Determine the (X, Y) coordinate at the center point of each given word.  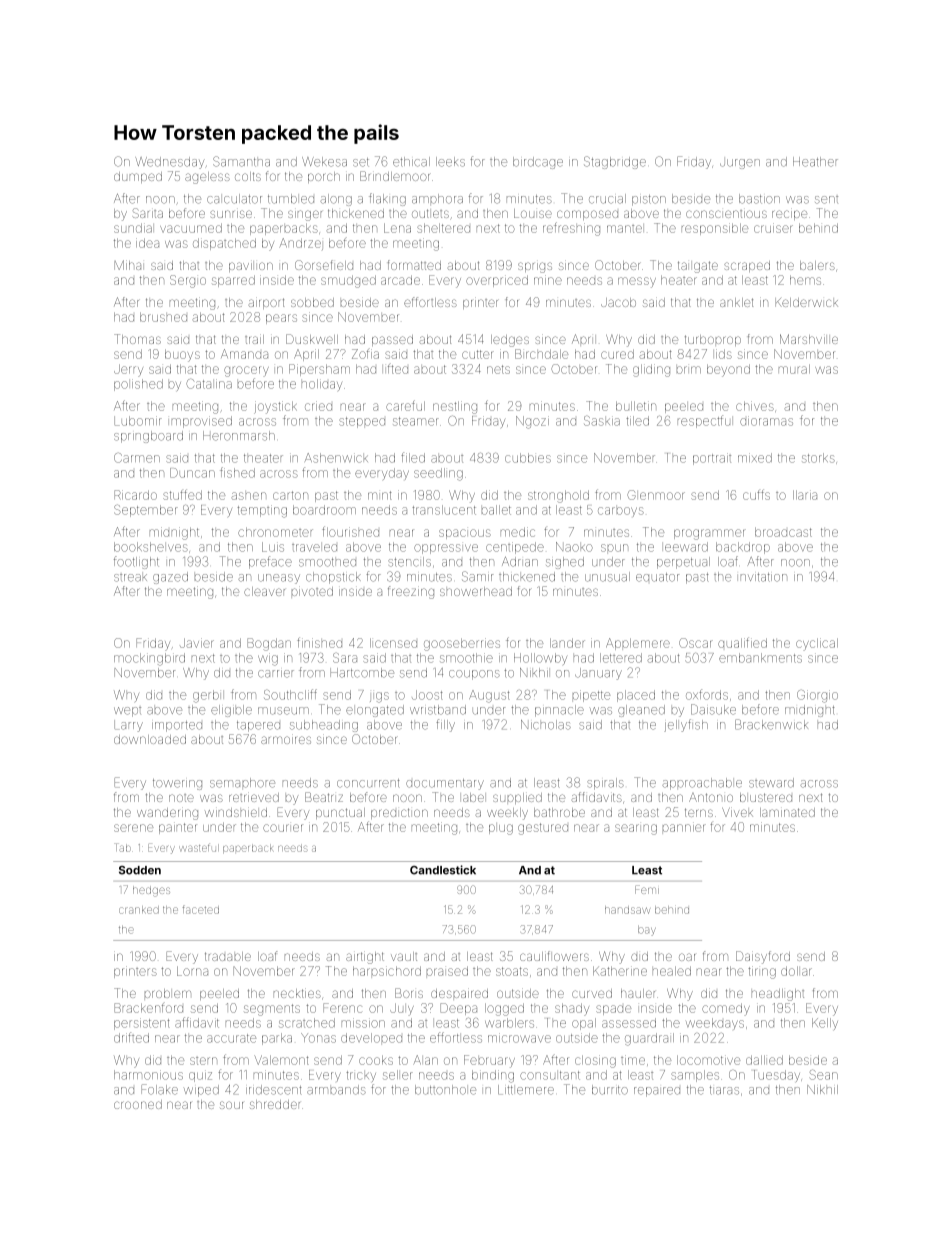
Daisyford (763, 957)
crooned (138, 1104)
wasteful (199, 848)
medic (518, 532)
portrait (712, 459)
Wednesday (170, 163)
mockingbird (149, 659)
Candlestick (443, 870)
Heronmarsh (239, 436)
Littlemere (526, 1090)
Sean (824, 1074)
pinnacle (559, 711)
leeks (450, 162)
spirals (605, 784)
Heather (815, 162)
